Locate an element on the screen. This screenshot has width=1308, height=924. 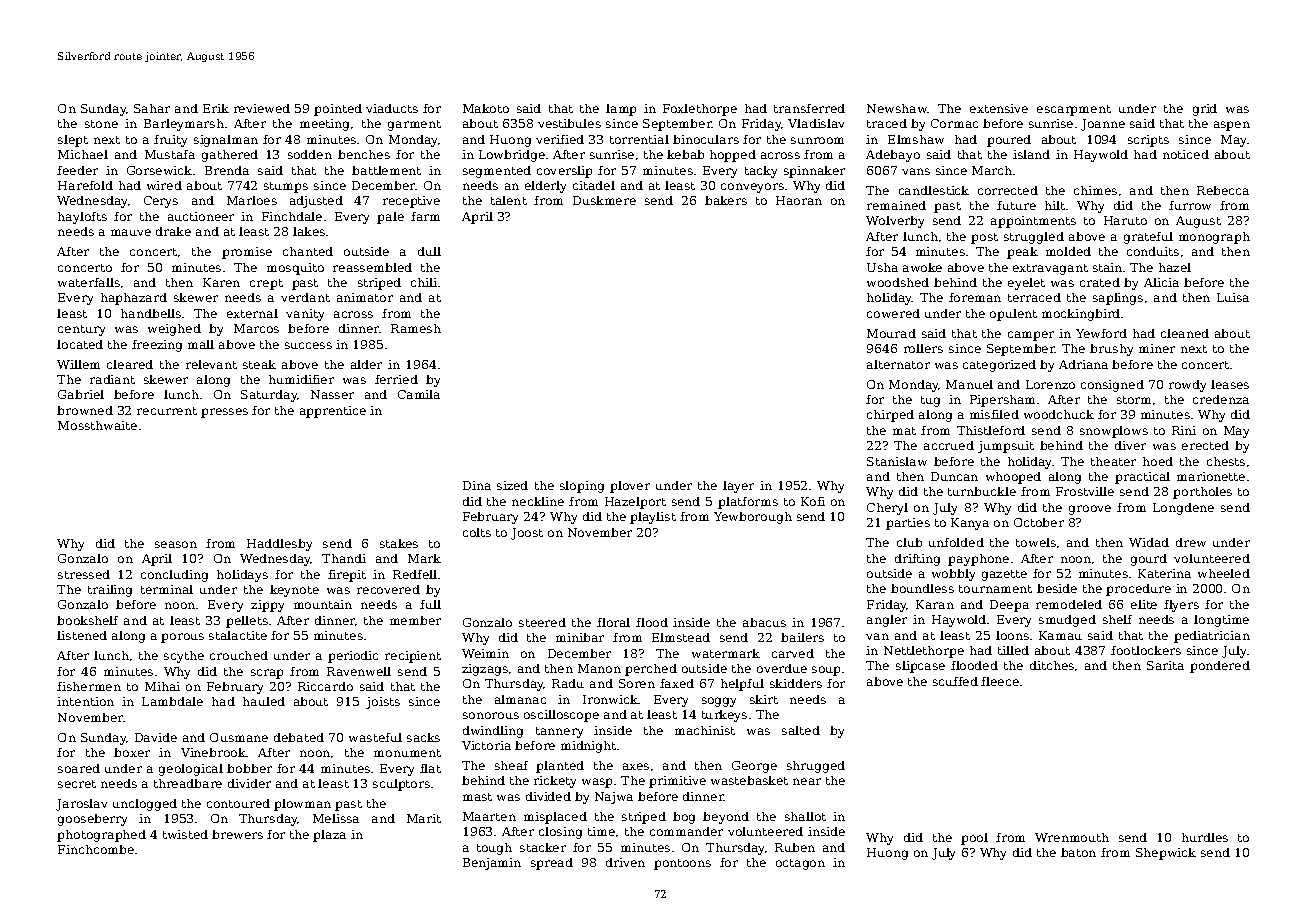
Stanislaw is located at coordinates (897, 461).
